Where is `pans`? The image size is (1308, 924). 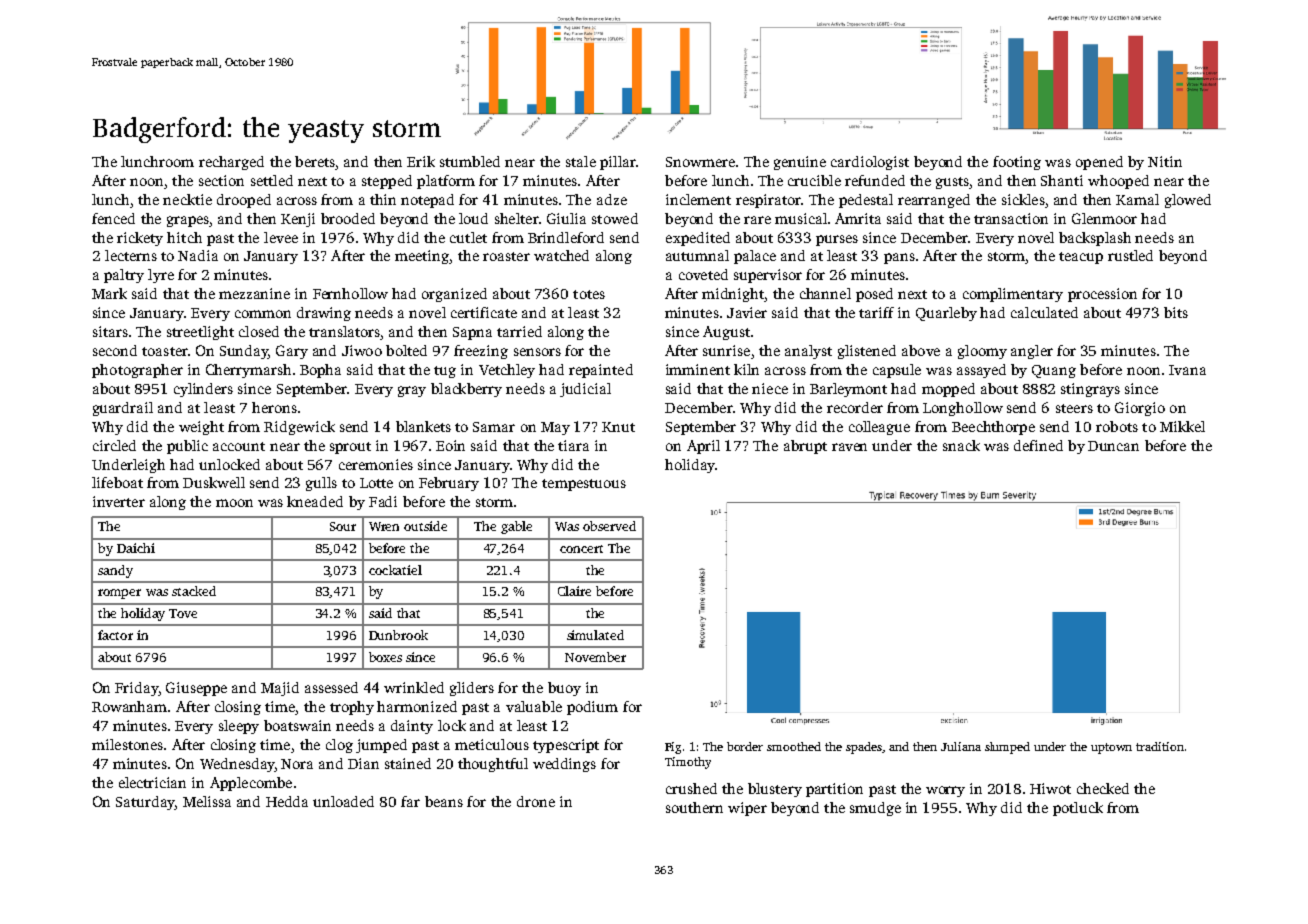
pans is located at coordinates (899, 258).
